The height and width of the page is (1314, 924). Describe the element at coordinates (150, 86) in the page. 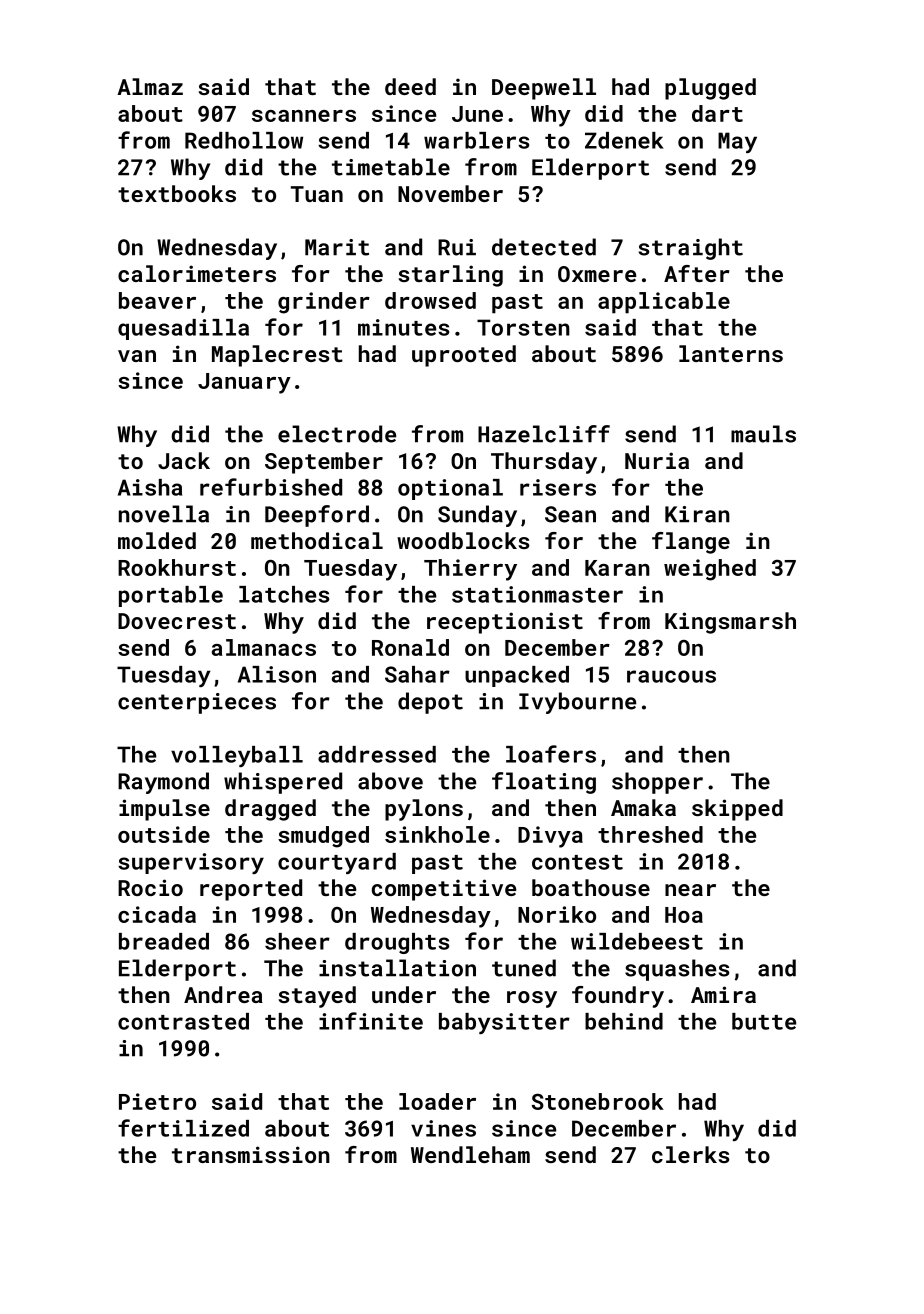

I see `Almaz` at that location.
